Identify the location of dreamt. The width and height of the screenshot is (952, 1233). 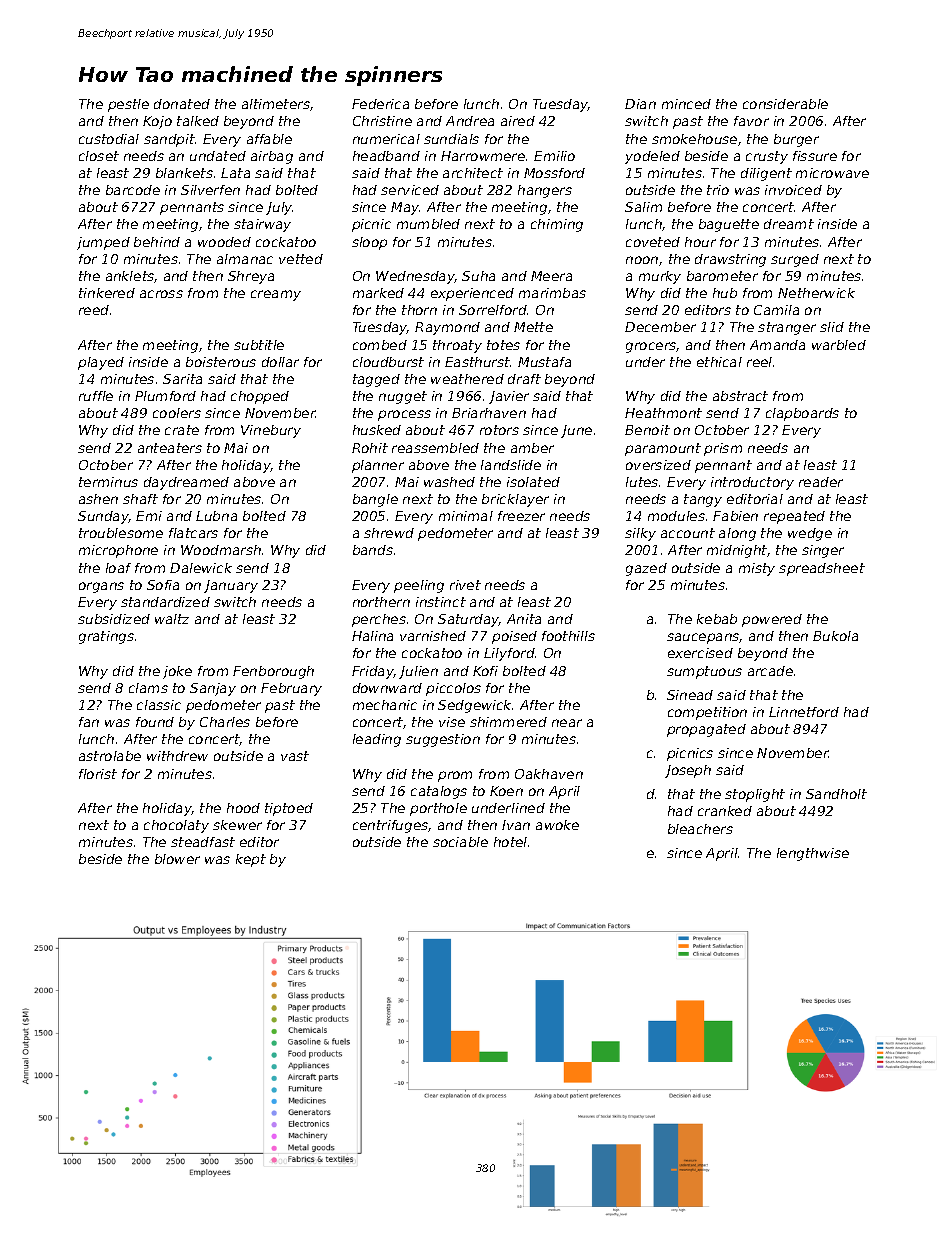
(789, 224).
